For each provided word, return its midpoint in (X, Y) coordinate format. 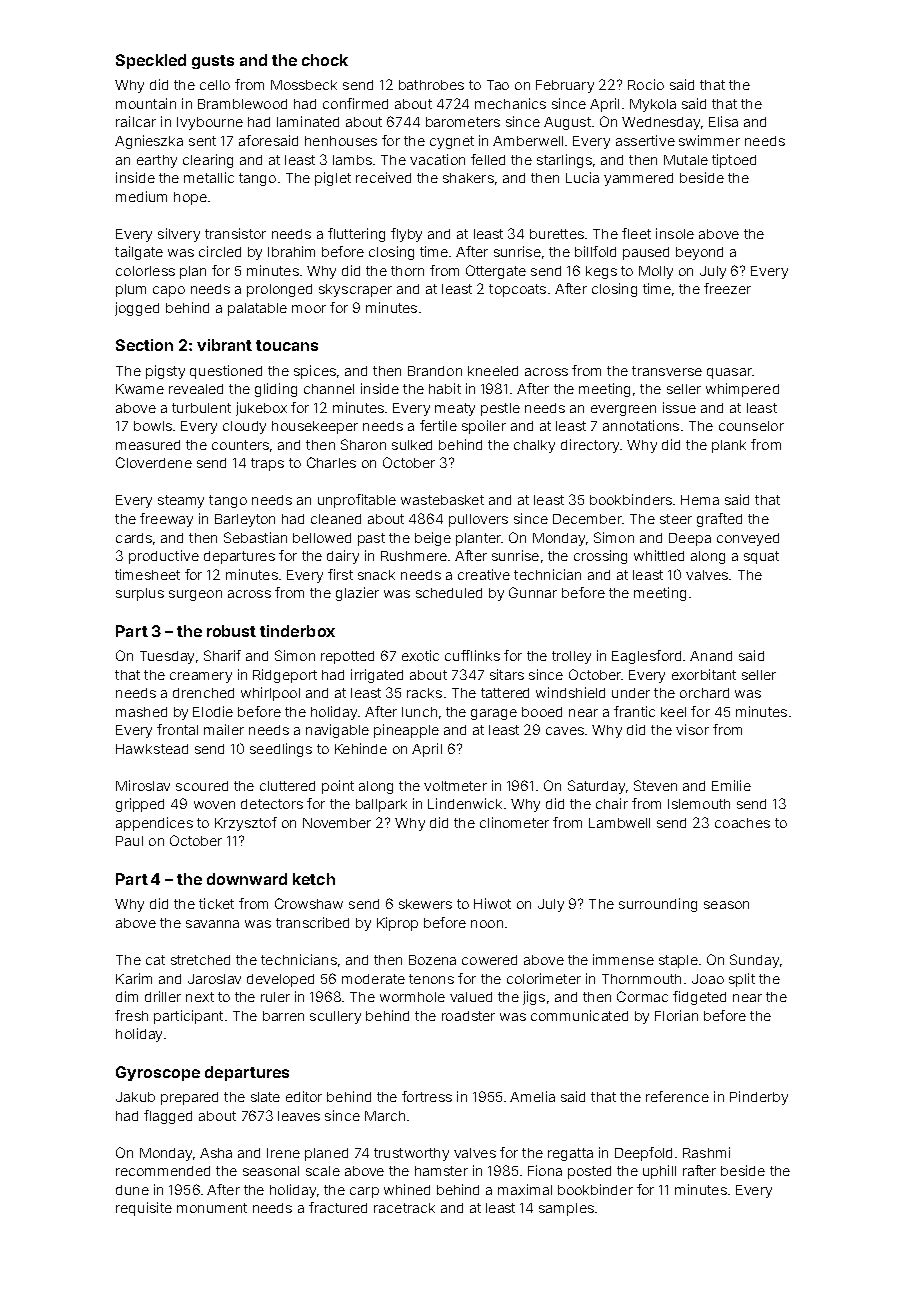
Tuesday (167, 657)
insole (675, 233)
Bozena (432, 960)
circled (220, 251)
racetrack (404, 1208)
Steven (655, 785)
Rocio (646, 84)
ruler (275, 997)
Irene (283, 1153)
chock (325, 60)
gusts (213, 62)
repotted (347, 657)
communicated (579, 1015)
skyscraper (355, 290)
